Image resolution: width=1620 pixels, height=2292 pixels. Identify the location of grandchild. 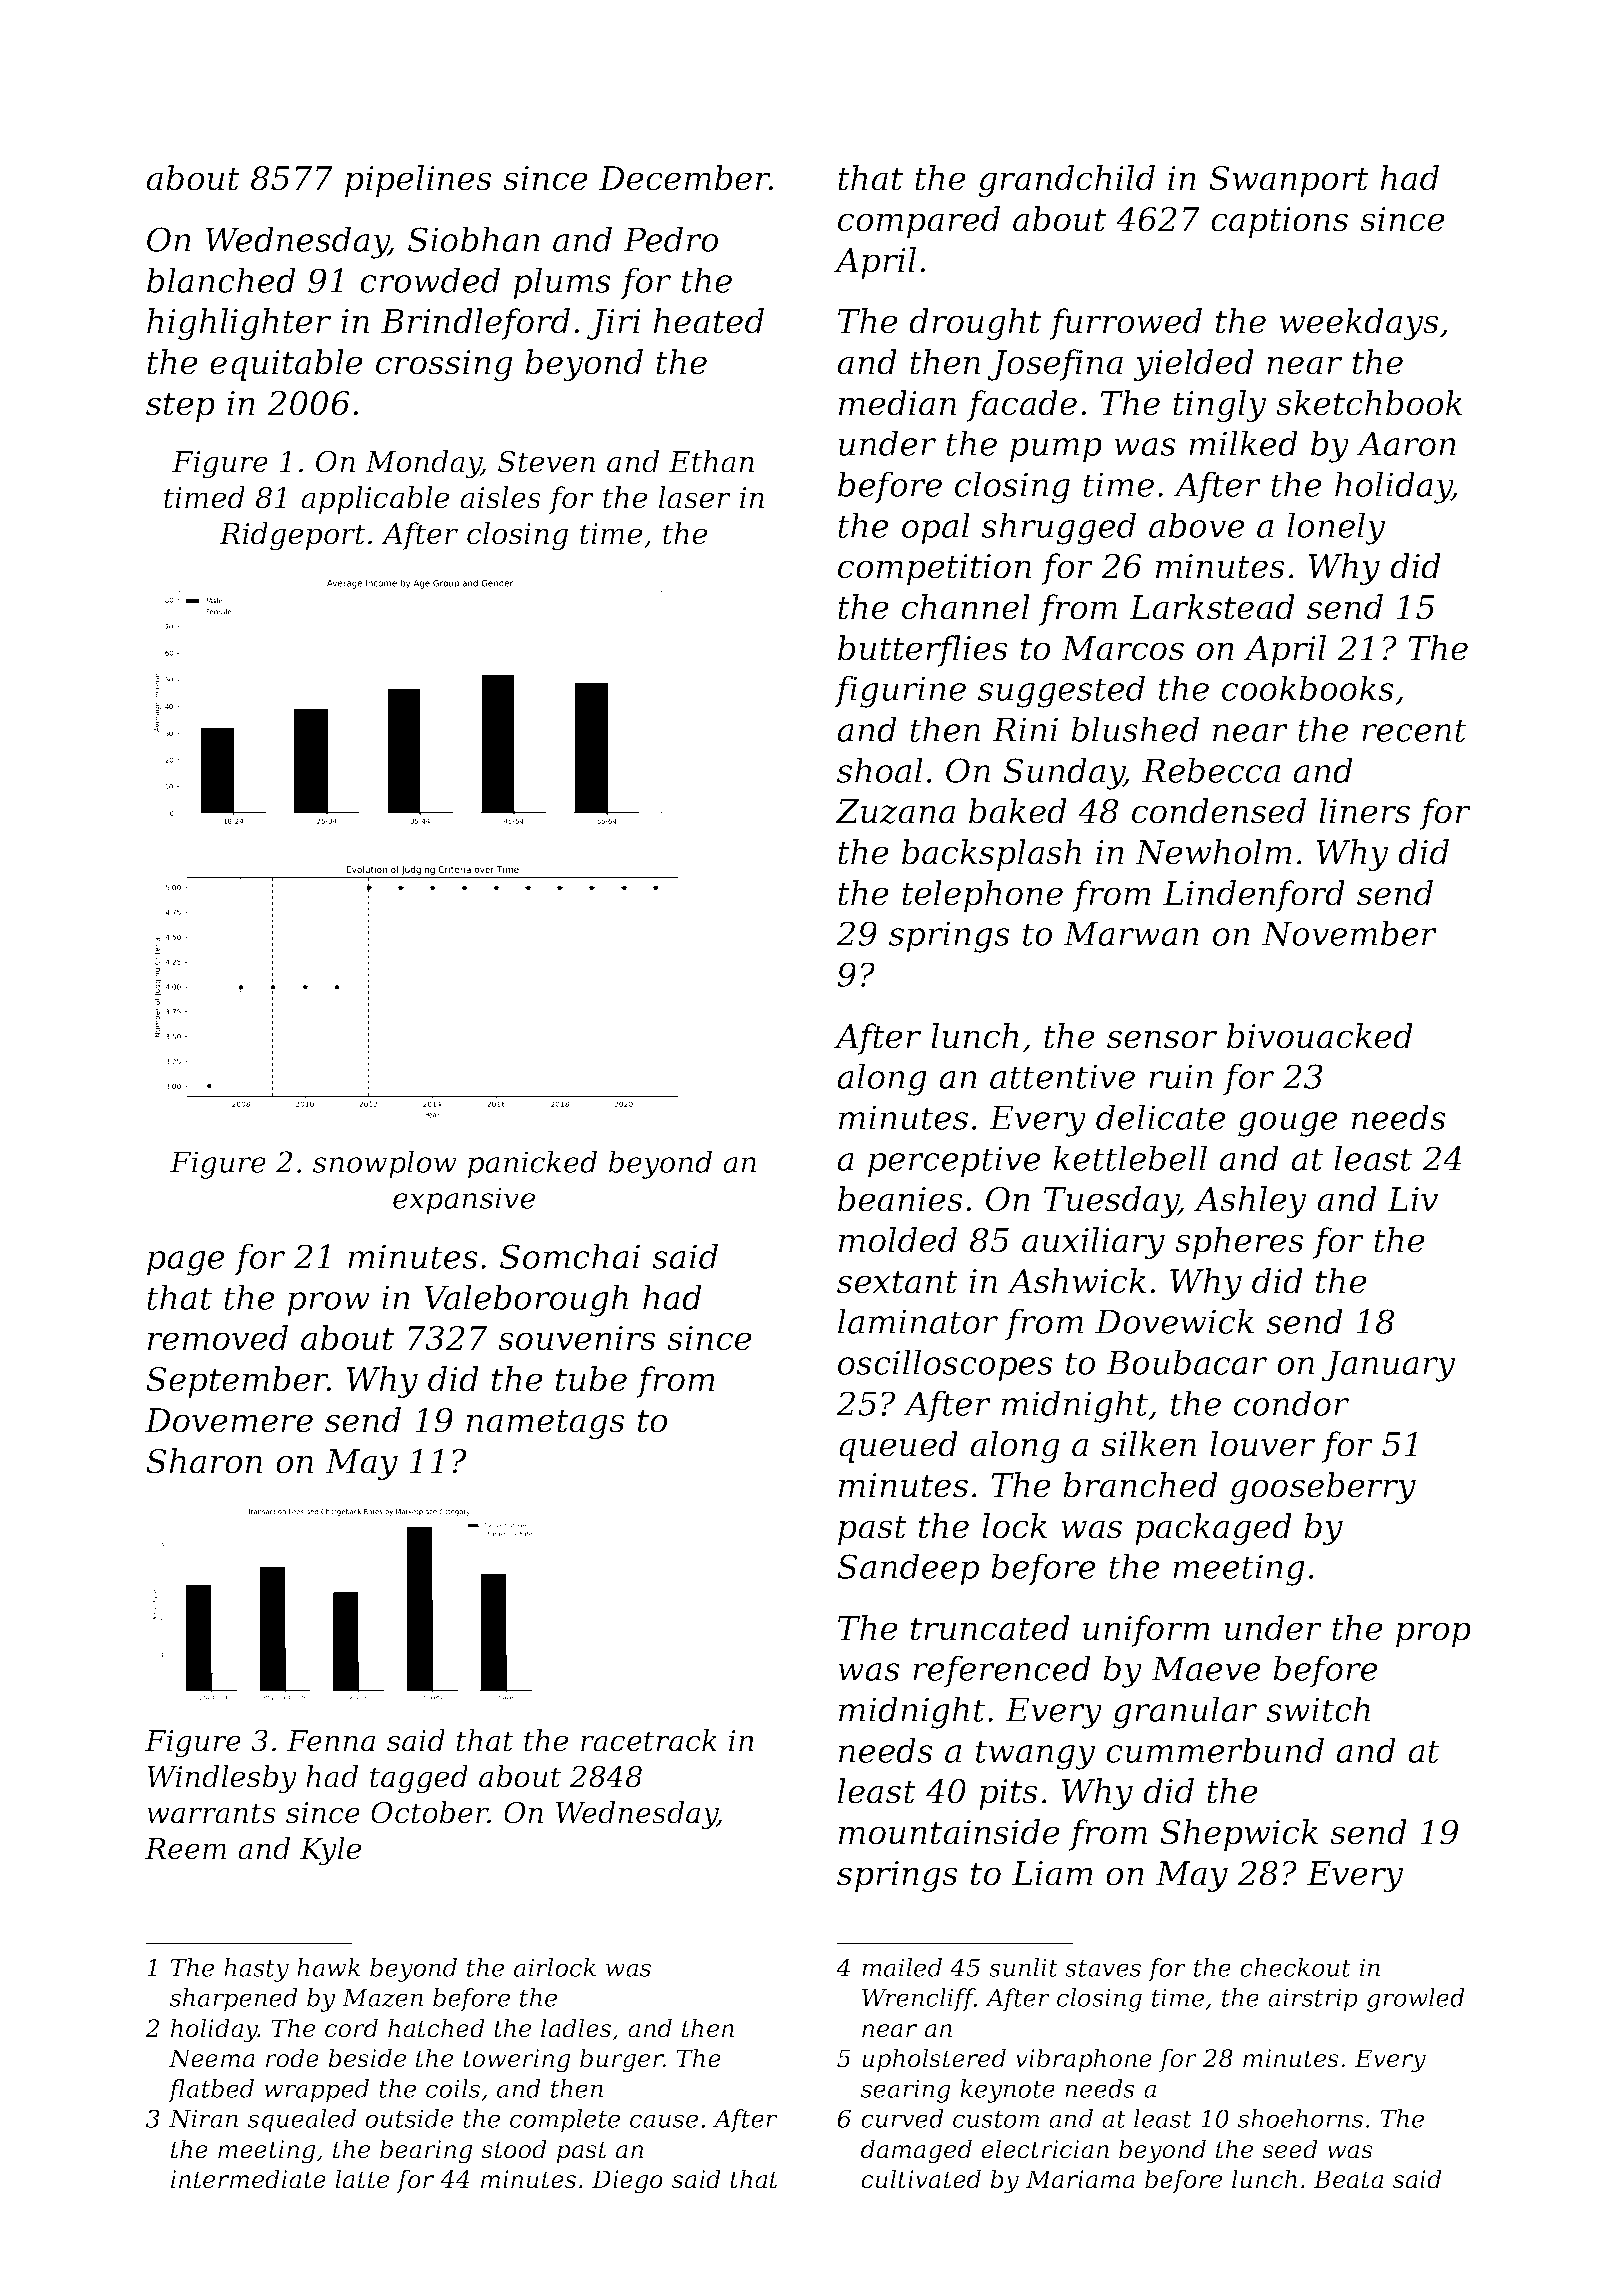
(1066, 181).
